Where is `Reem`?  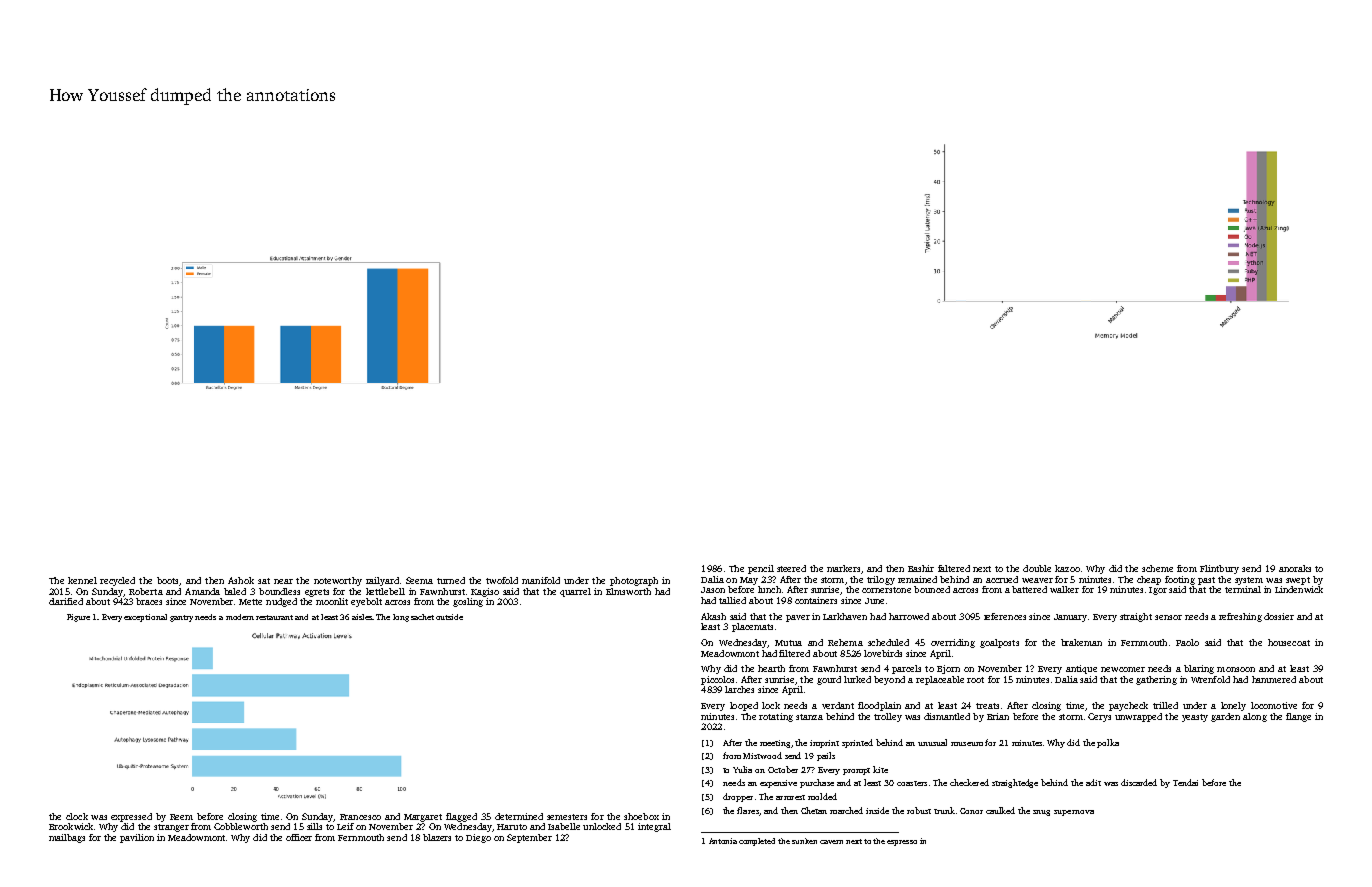
Reem is located at coordinates (181, 817).
